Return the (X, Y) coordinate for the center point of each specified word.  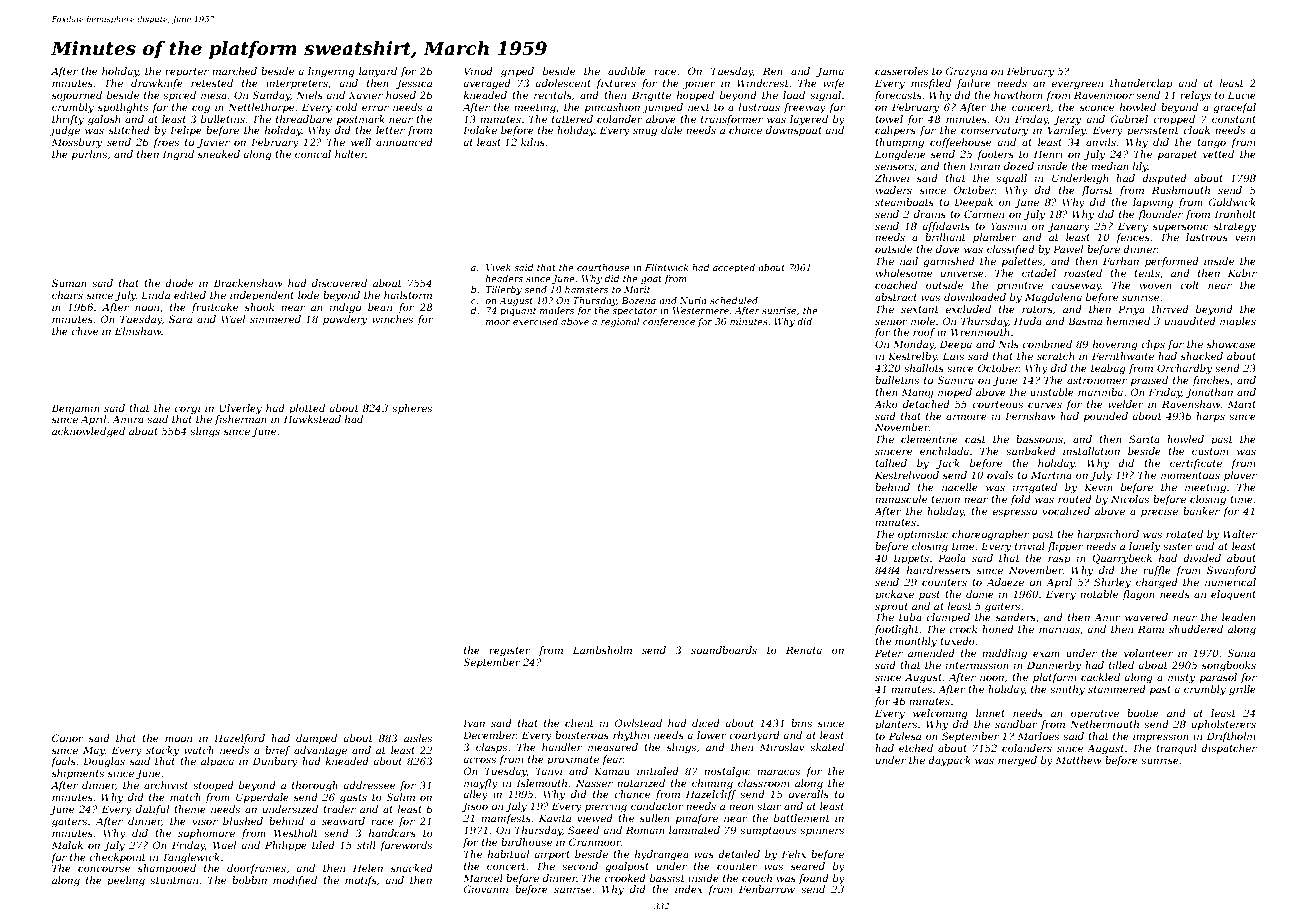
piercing (606, 807)
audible (627, 71)
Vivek (498, 267)
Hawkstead (312, 419)
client (579, 723)
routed (1075, 499)
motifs (361, 881)
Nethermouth (1104, 724)
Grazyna (966, 72)
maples (1238, 322)
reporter (187, 72)
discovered (339, 283)
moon (178, 739)
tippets (911, 559)
